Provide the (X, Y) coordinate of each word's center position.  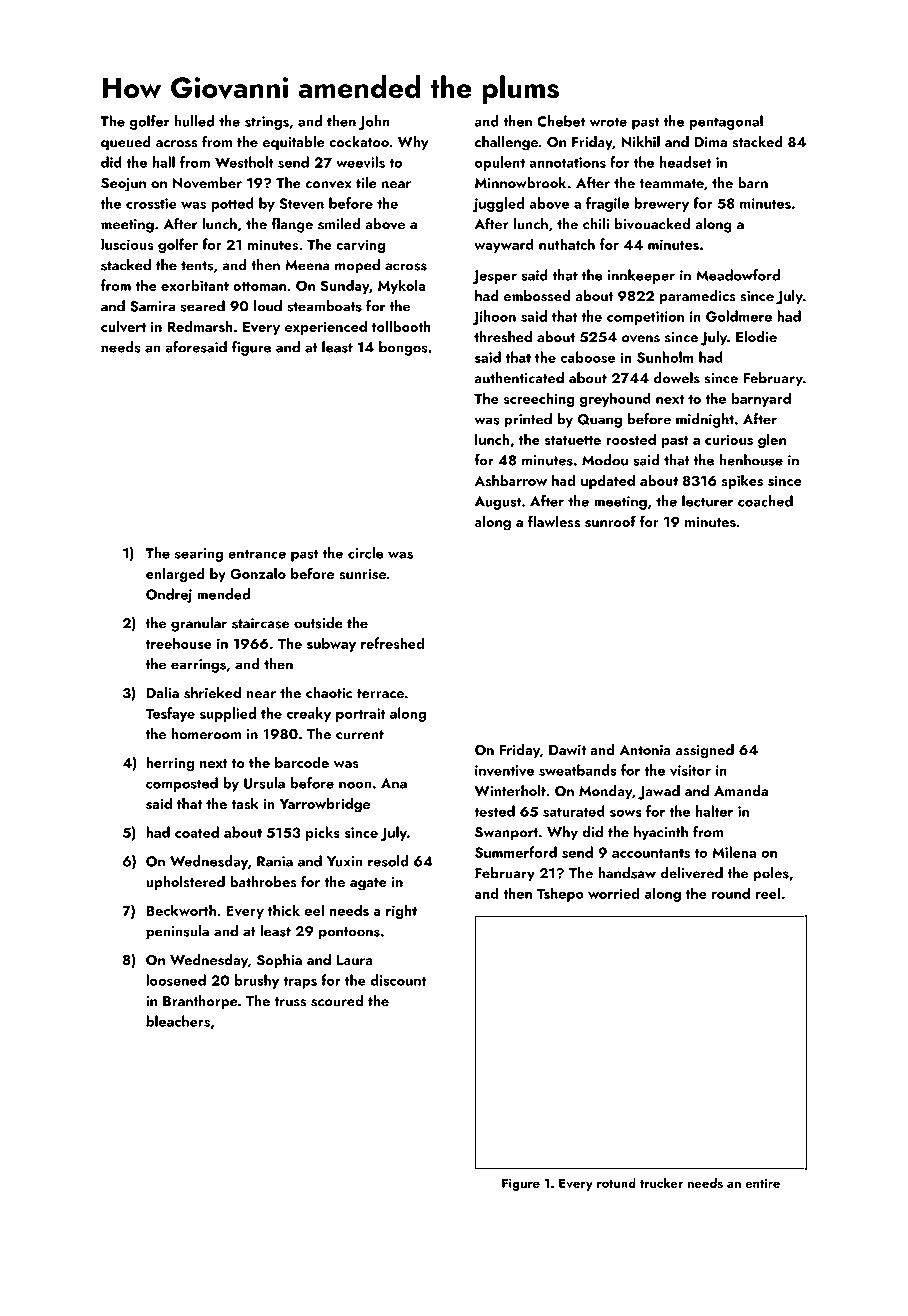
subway (331, 644)
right (401, 911)
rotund (616, 1183)
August (498, 503)
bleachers (178, 1021)
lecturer (707, 501)
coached (765, 501)
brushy (257, 981)
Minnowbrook (520, 182)
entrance (257, 554)
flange (292, 225)
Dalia (162, 692)
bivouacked (652, 224)
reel (768, 893)
